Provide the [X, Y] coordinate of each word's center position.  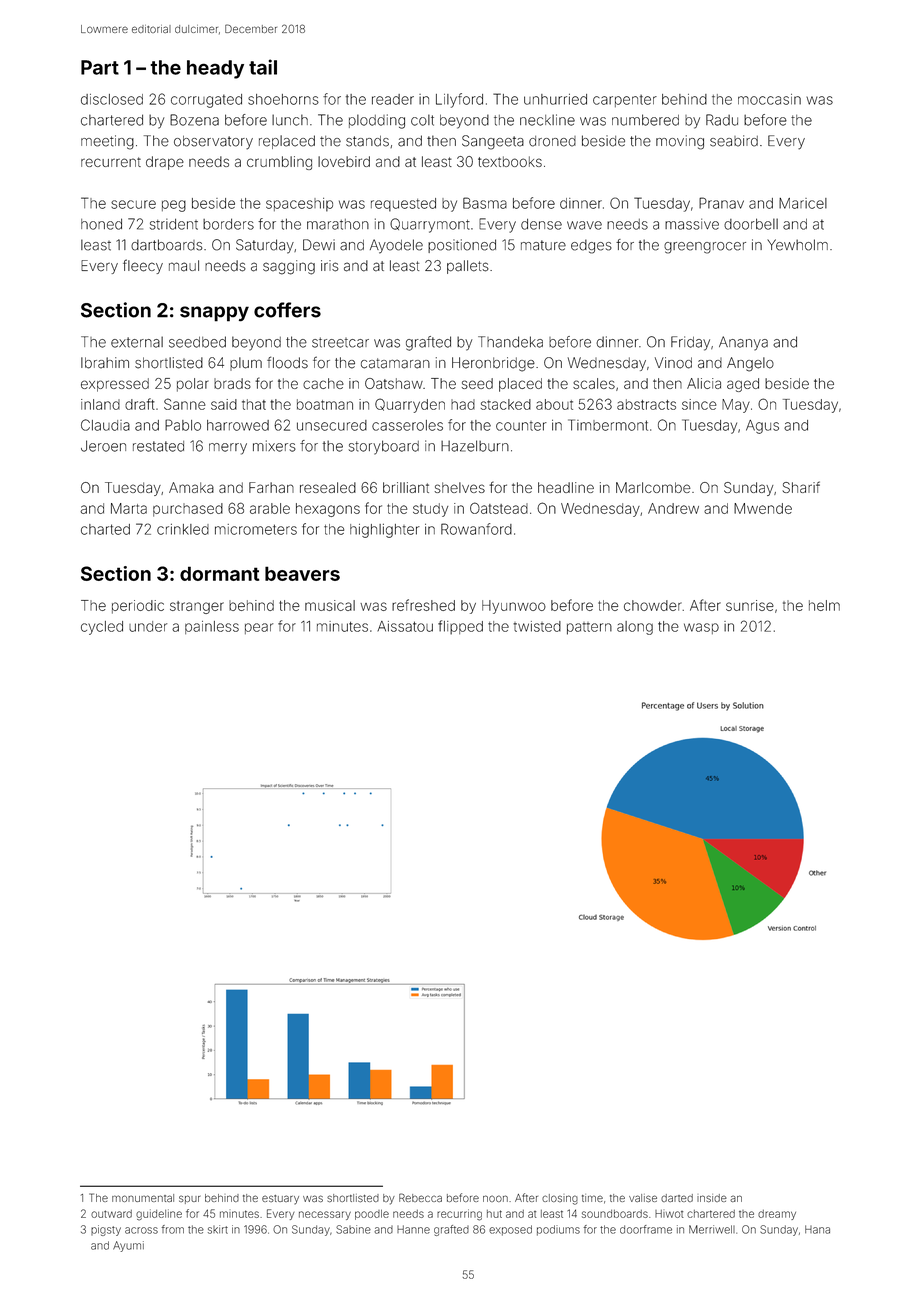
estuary [280, 1200]
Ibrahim [105, 363]
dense [541, 224]
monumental [143, 1198]
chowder [653, 605]
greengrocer [705, 248]
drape [165, 163]
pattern [589, 628]
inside [712, 1198]
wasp [701, 628]
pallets [468, 267]
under [148, 626]
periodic [138, 607]
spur [190, 1199]
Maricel [803, 203]
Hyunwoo [514, 607]
